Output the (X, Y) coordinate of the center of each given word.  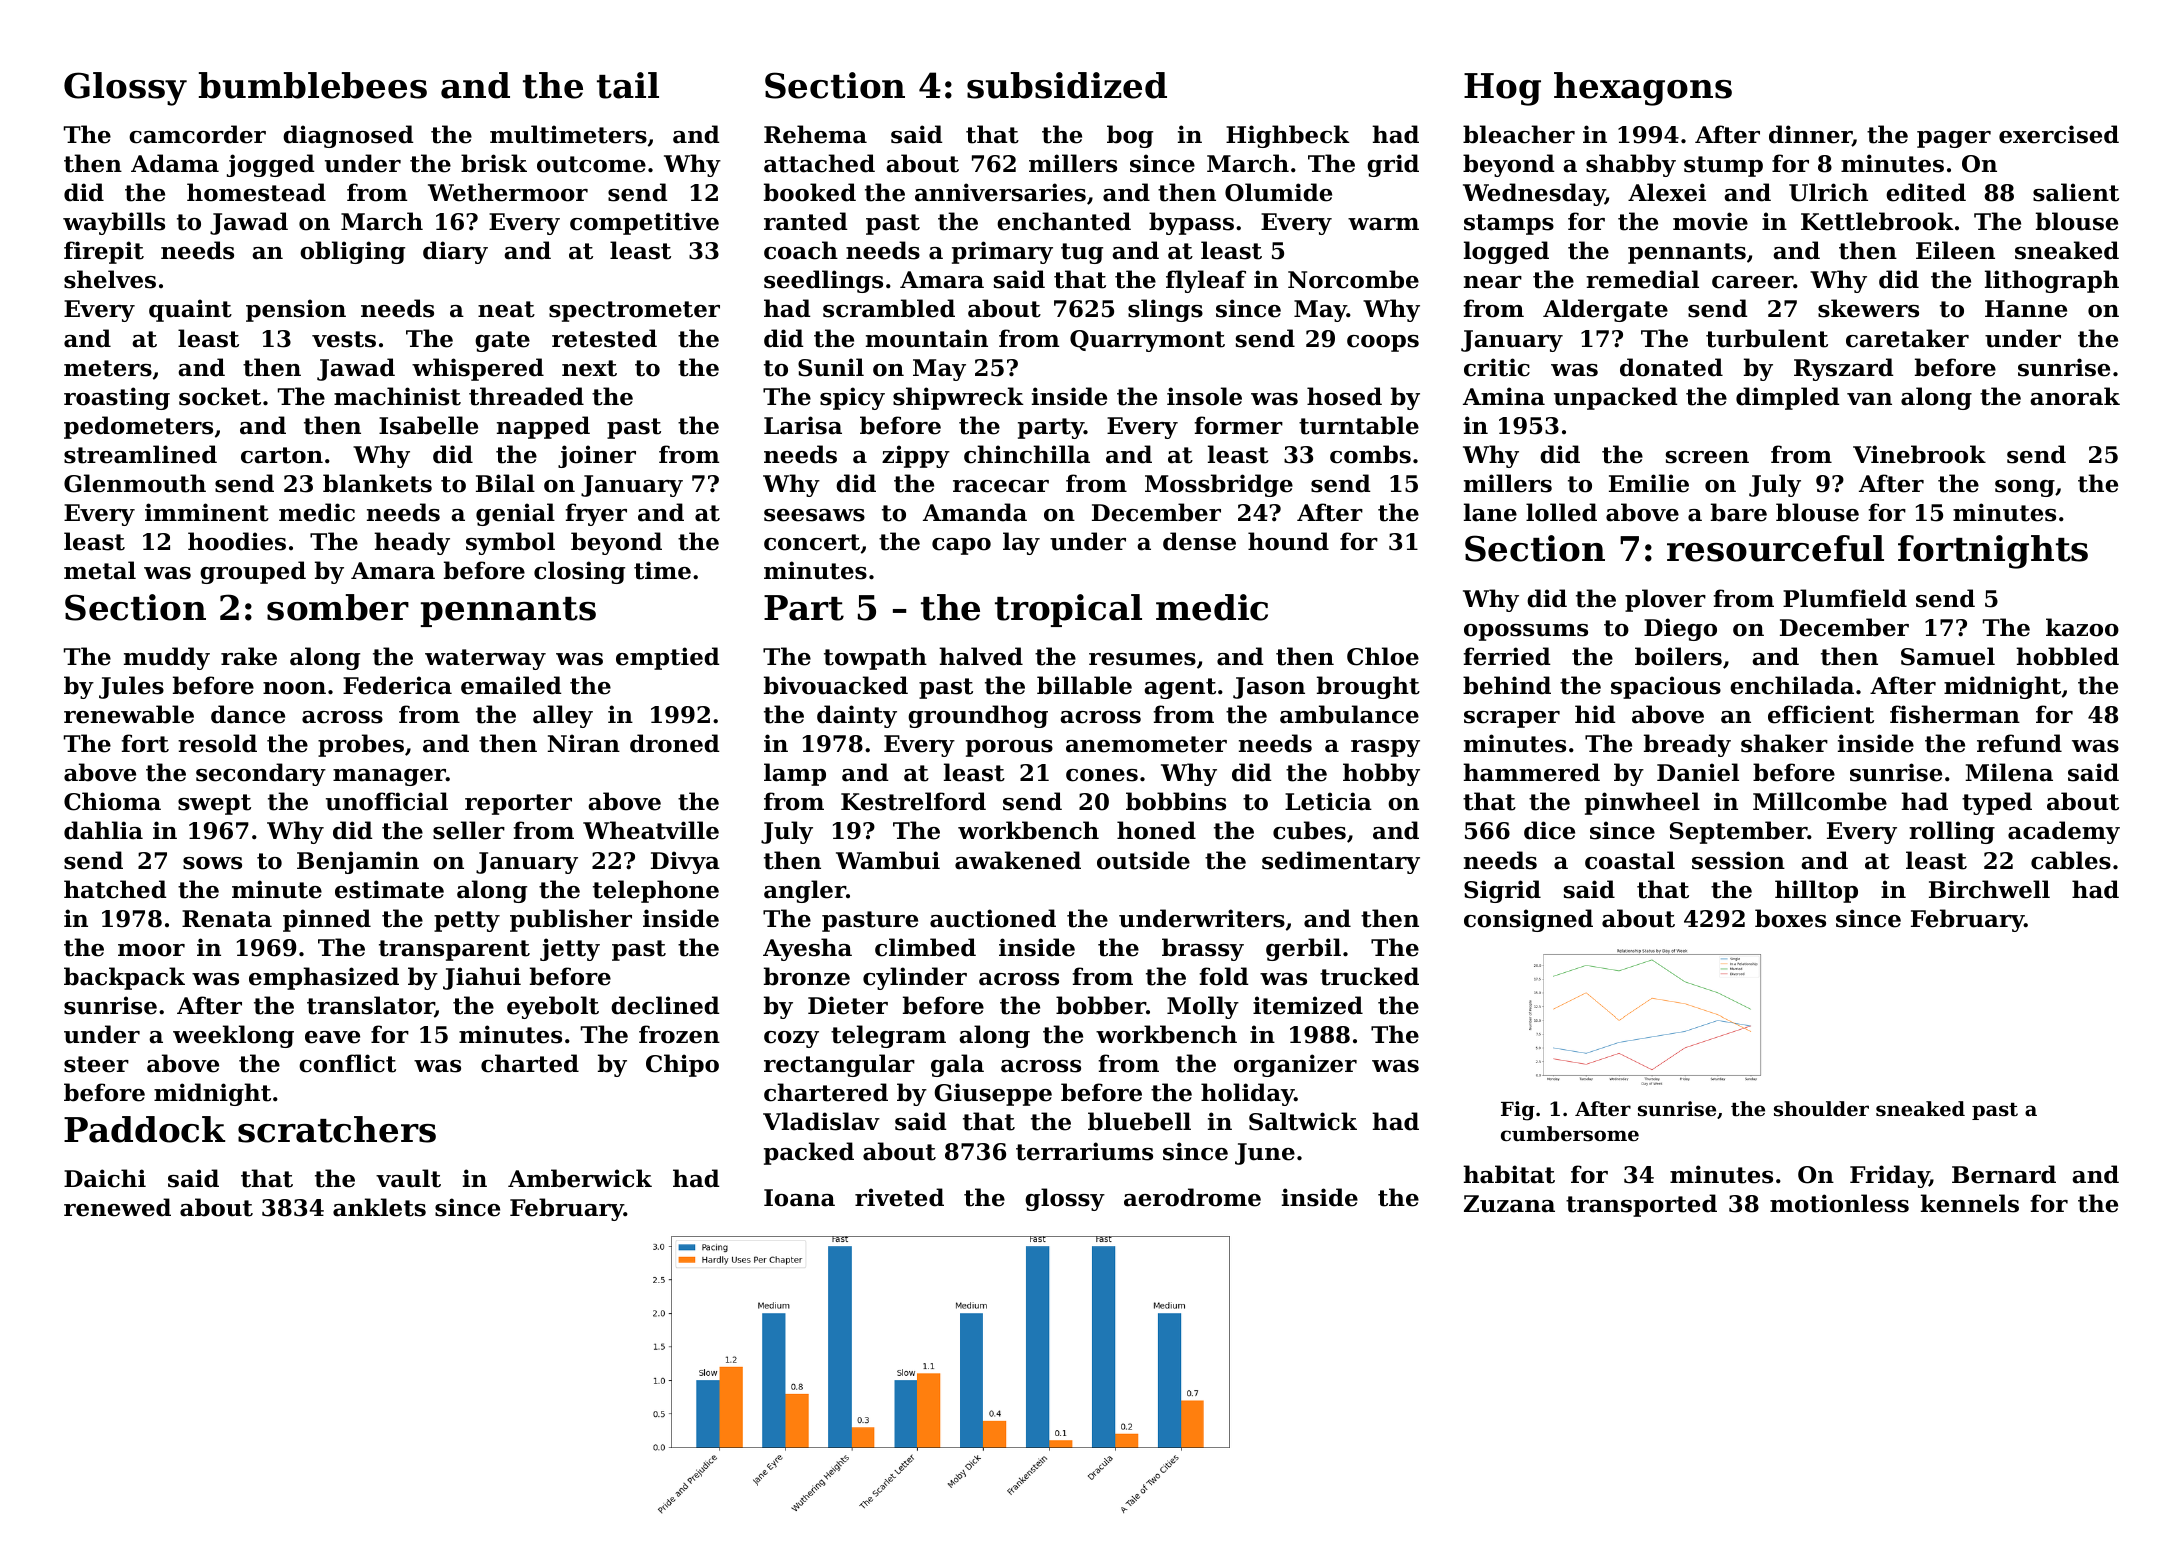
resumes (1142, 659)
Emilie (1649, 483)
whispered (478, 369)
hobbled (2067, 656)
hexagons (1643, 89)
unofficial (387, 801)
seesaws (814, 515)
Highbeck (1288, 136)
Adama (175, 163)
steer (96, 1064)
